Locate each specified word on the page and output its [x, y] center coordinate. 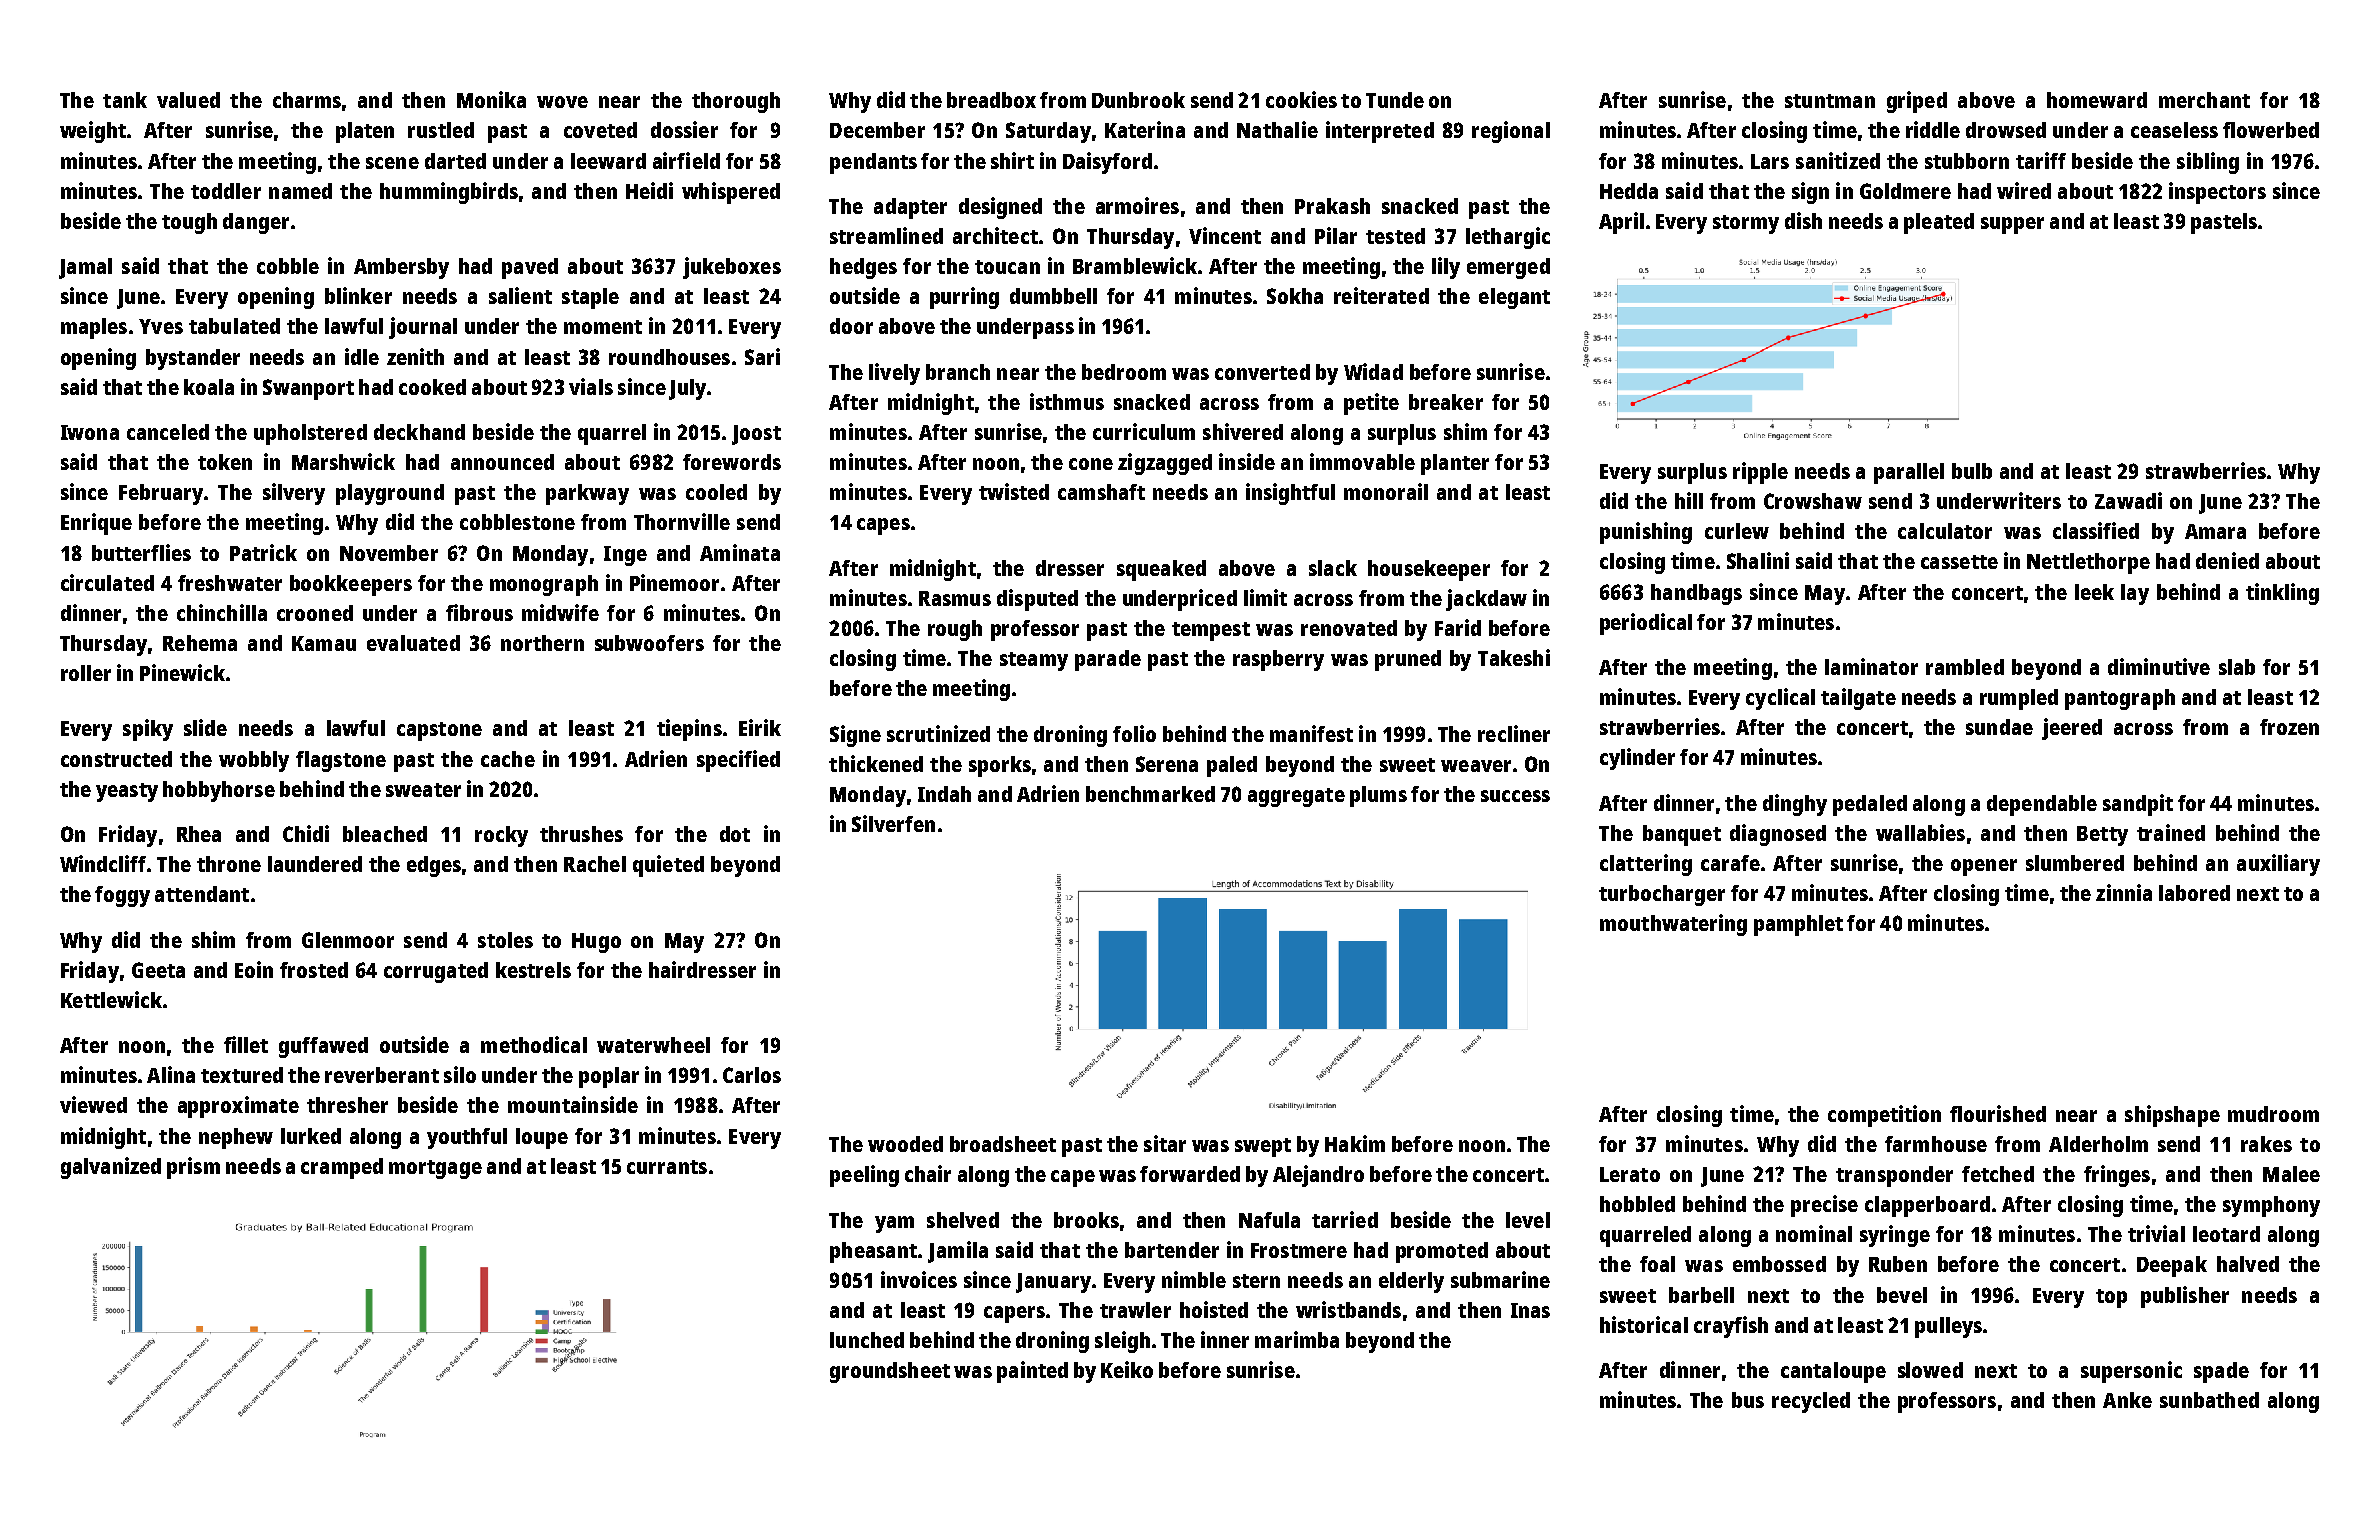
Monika [491, 99]
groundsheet [890, 1372]
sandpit [2138, 805]
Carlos [752, 1075]
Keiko [1127, 1369]
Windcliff [103, 863]
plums [1378, 796]
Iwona [90, 432]
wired [2024, 190]
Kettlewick [111, 999]
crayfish [1731, 1327]
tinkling [2282, 594]
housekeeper [1429, 570]
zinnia [2124, 892]
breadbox [991, 100]
